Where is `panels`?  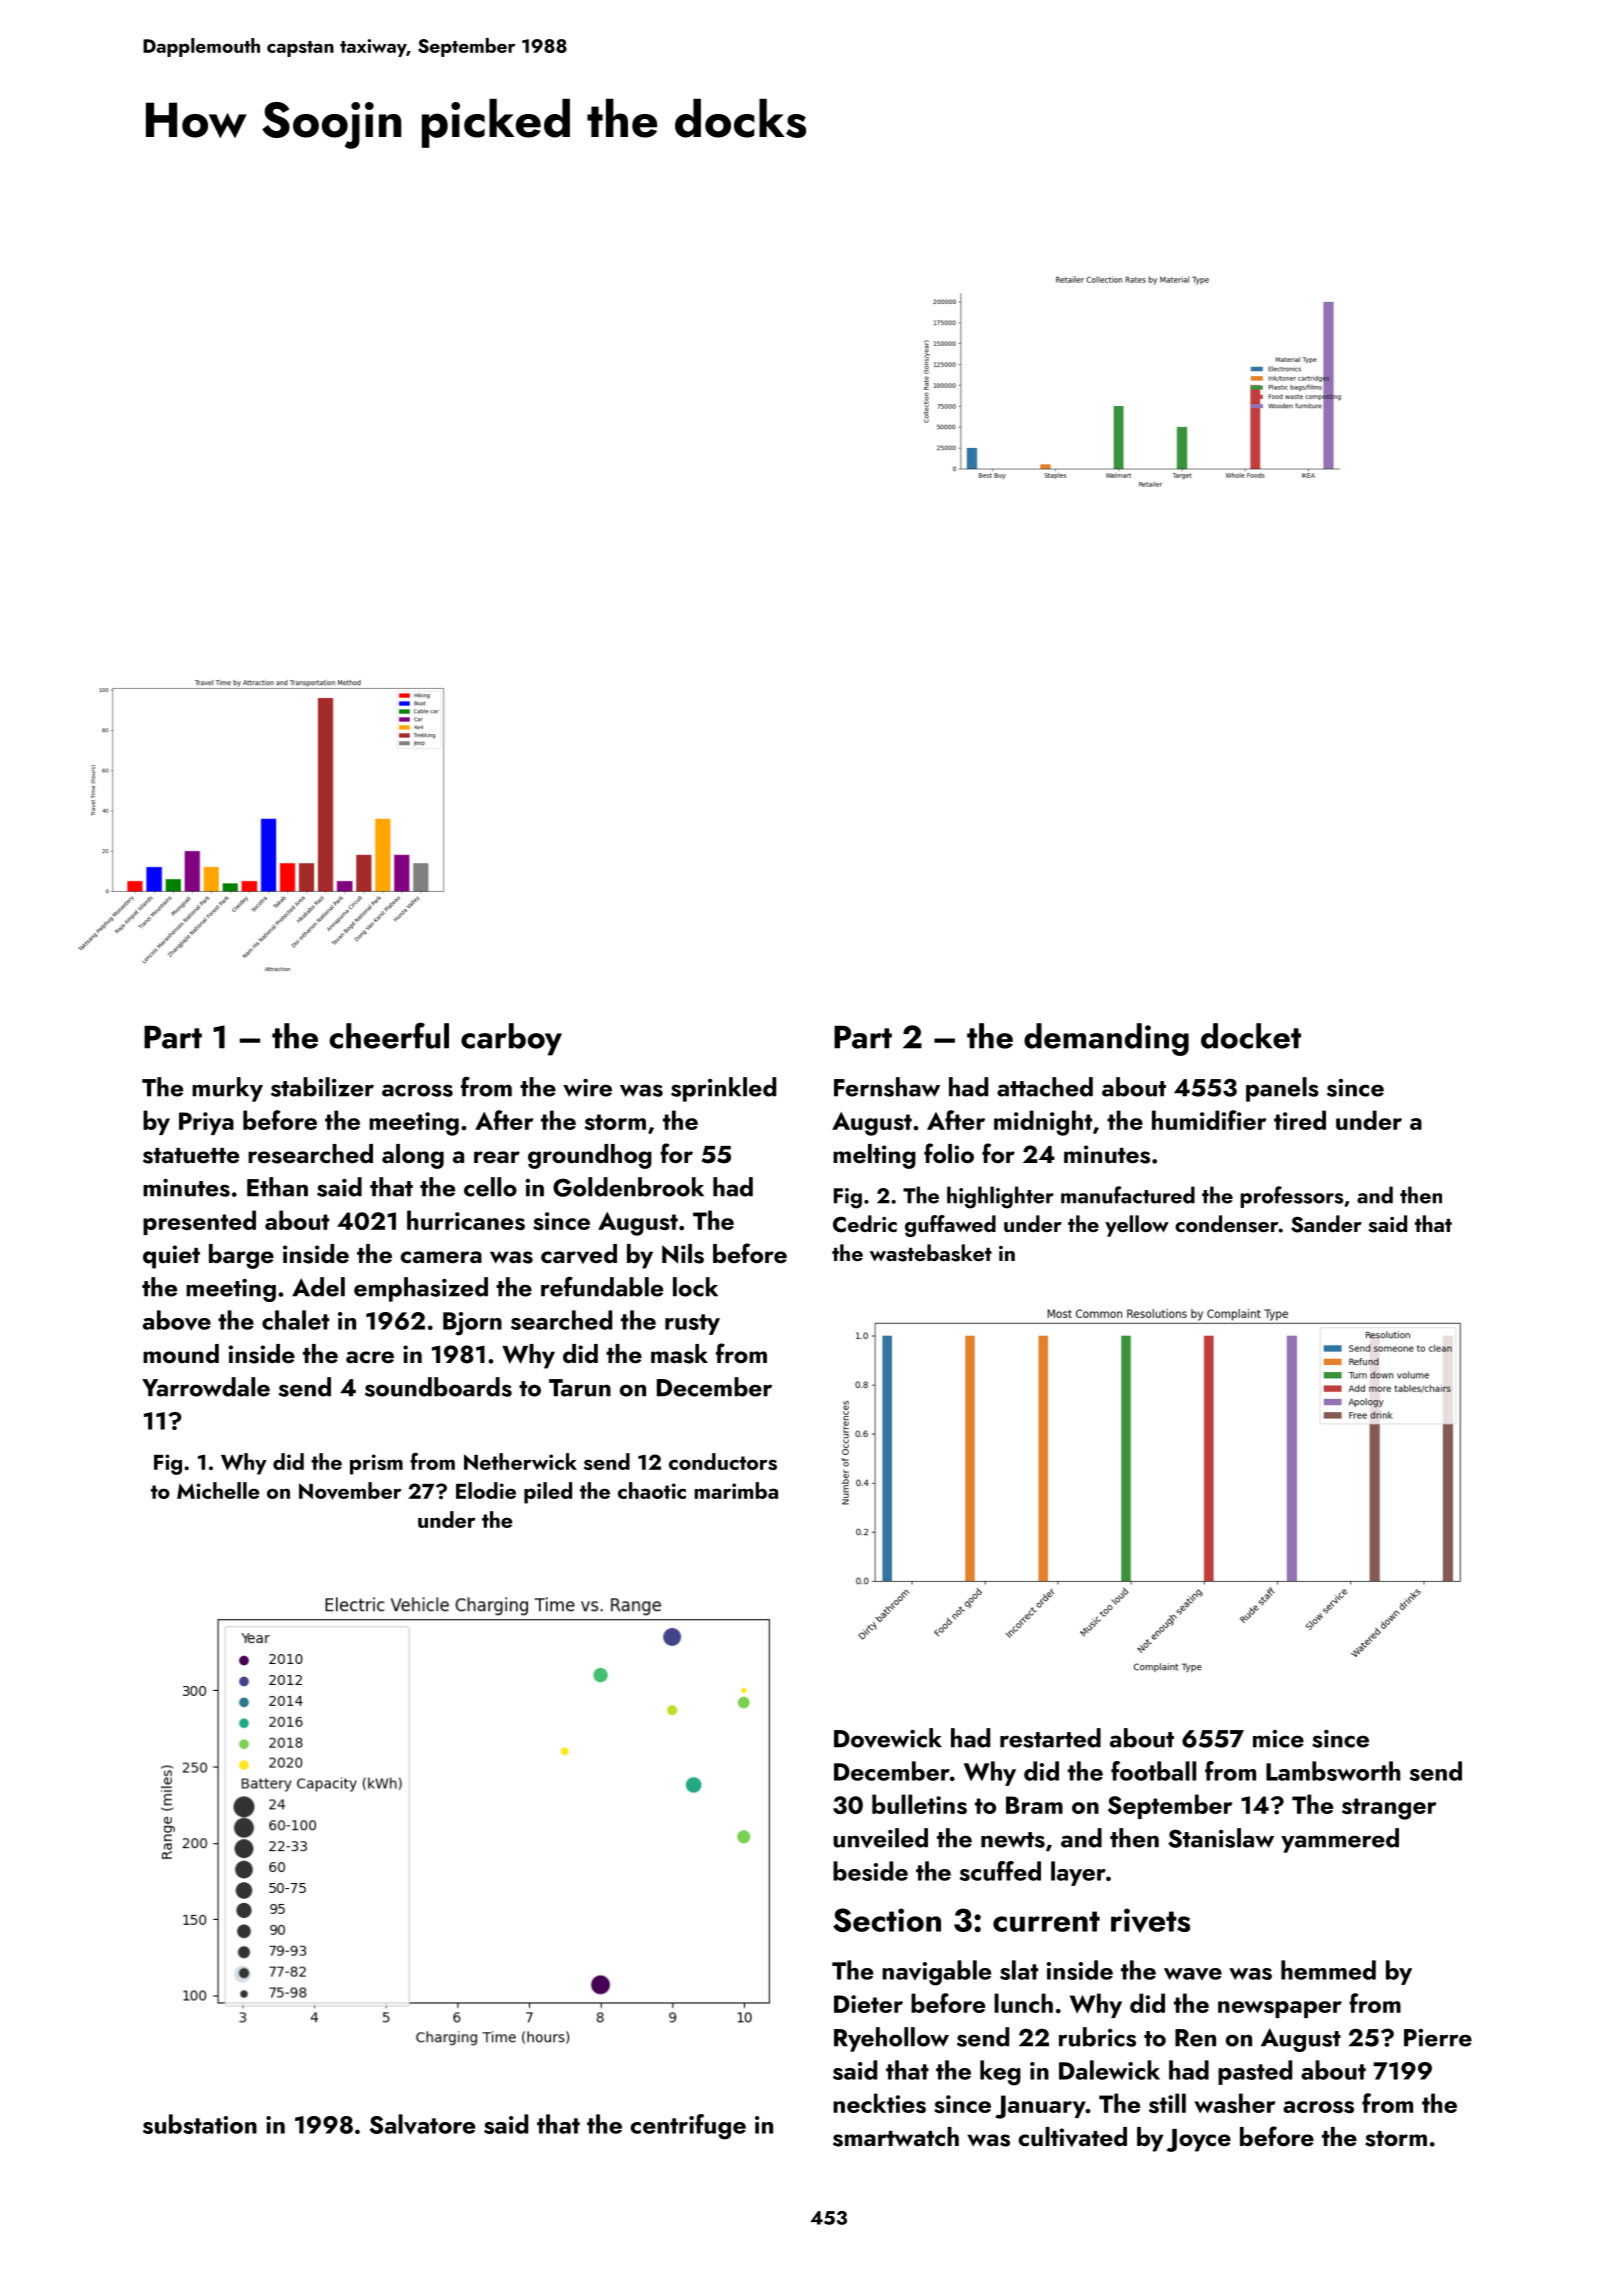 panels is located at coordinates (1282, 1089).
